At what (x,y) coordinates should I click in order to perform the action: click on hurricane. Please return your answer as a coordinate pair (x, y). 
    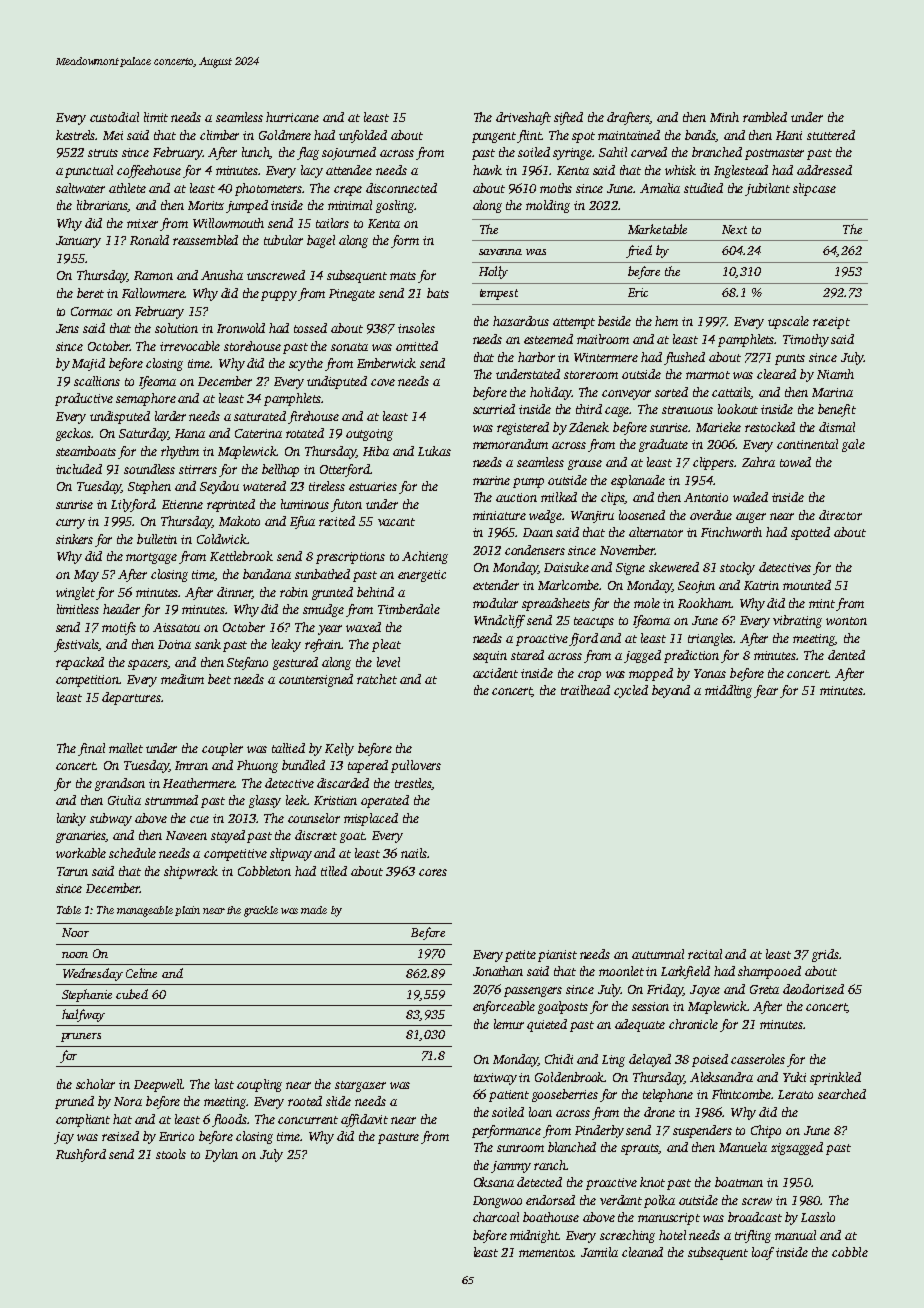
    Looking at the image, I should click on (292, 117).
